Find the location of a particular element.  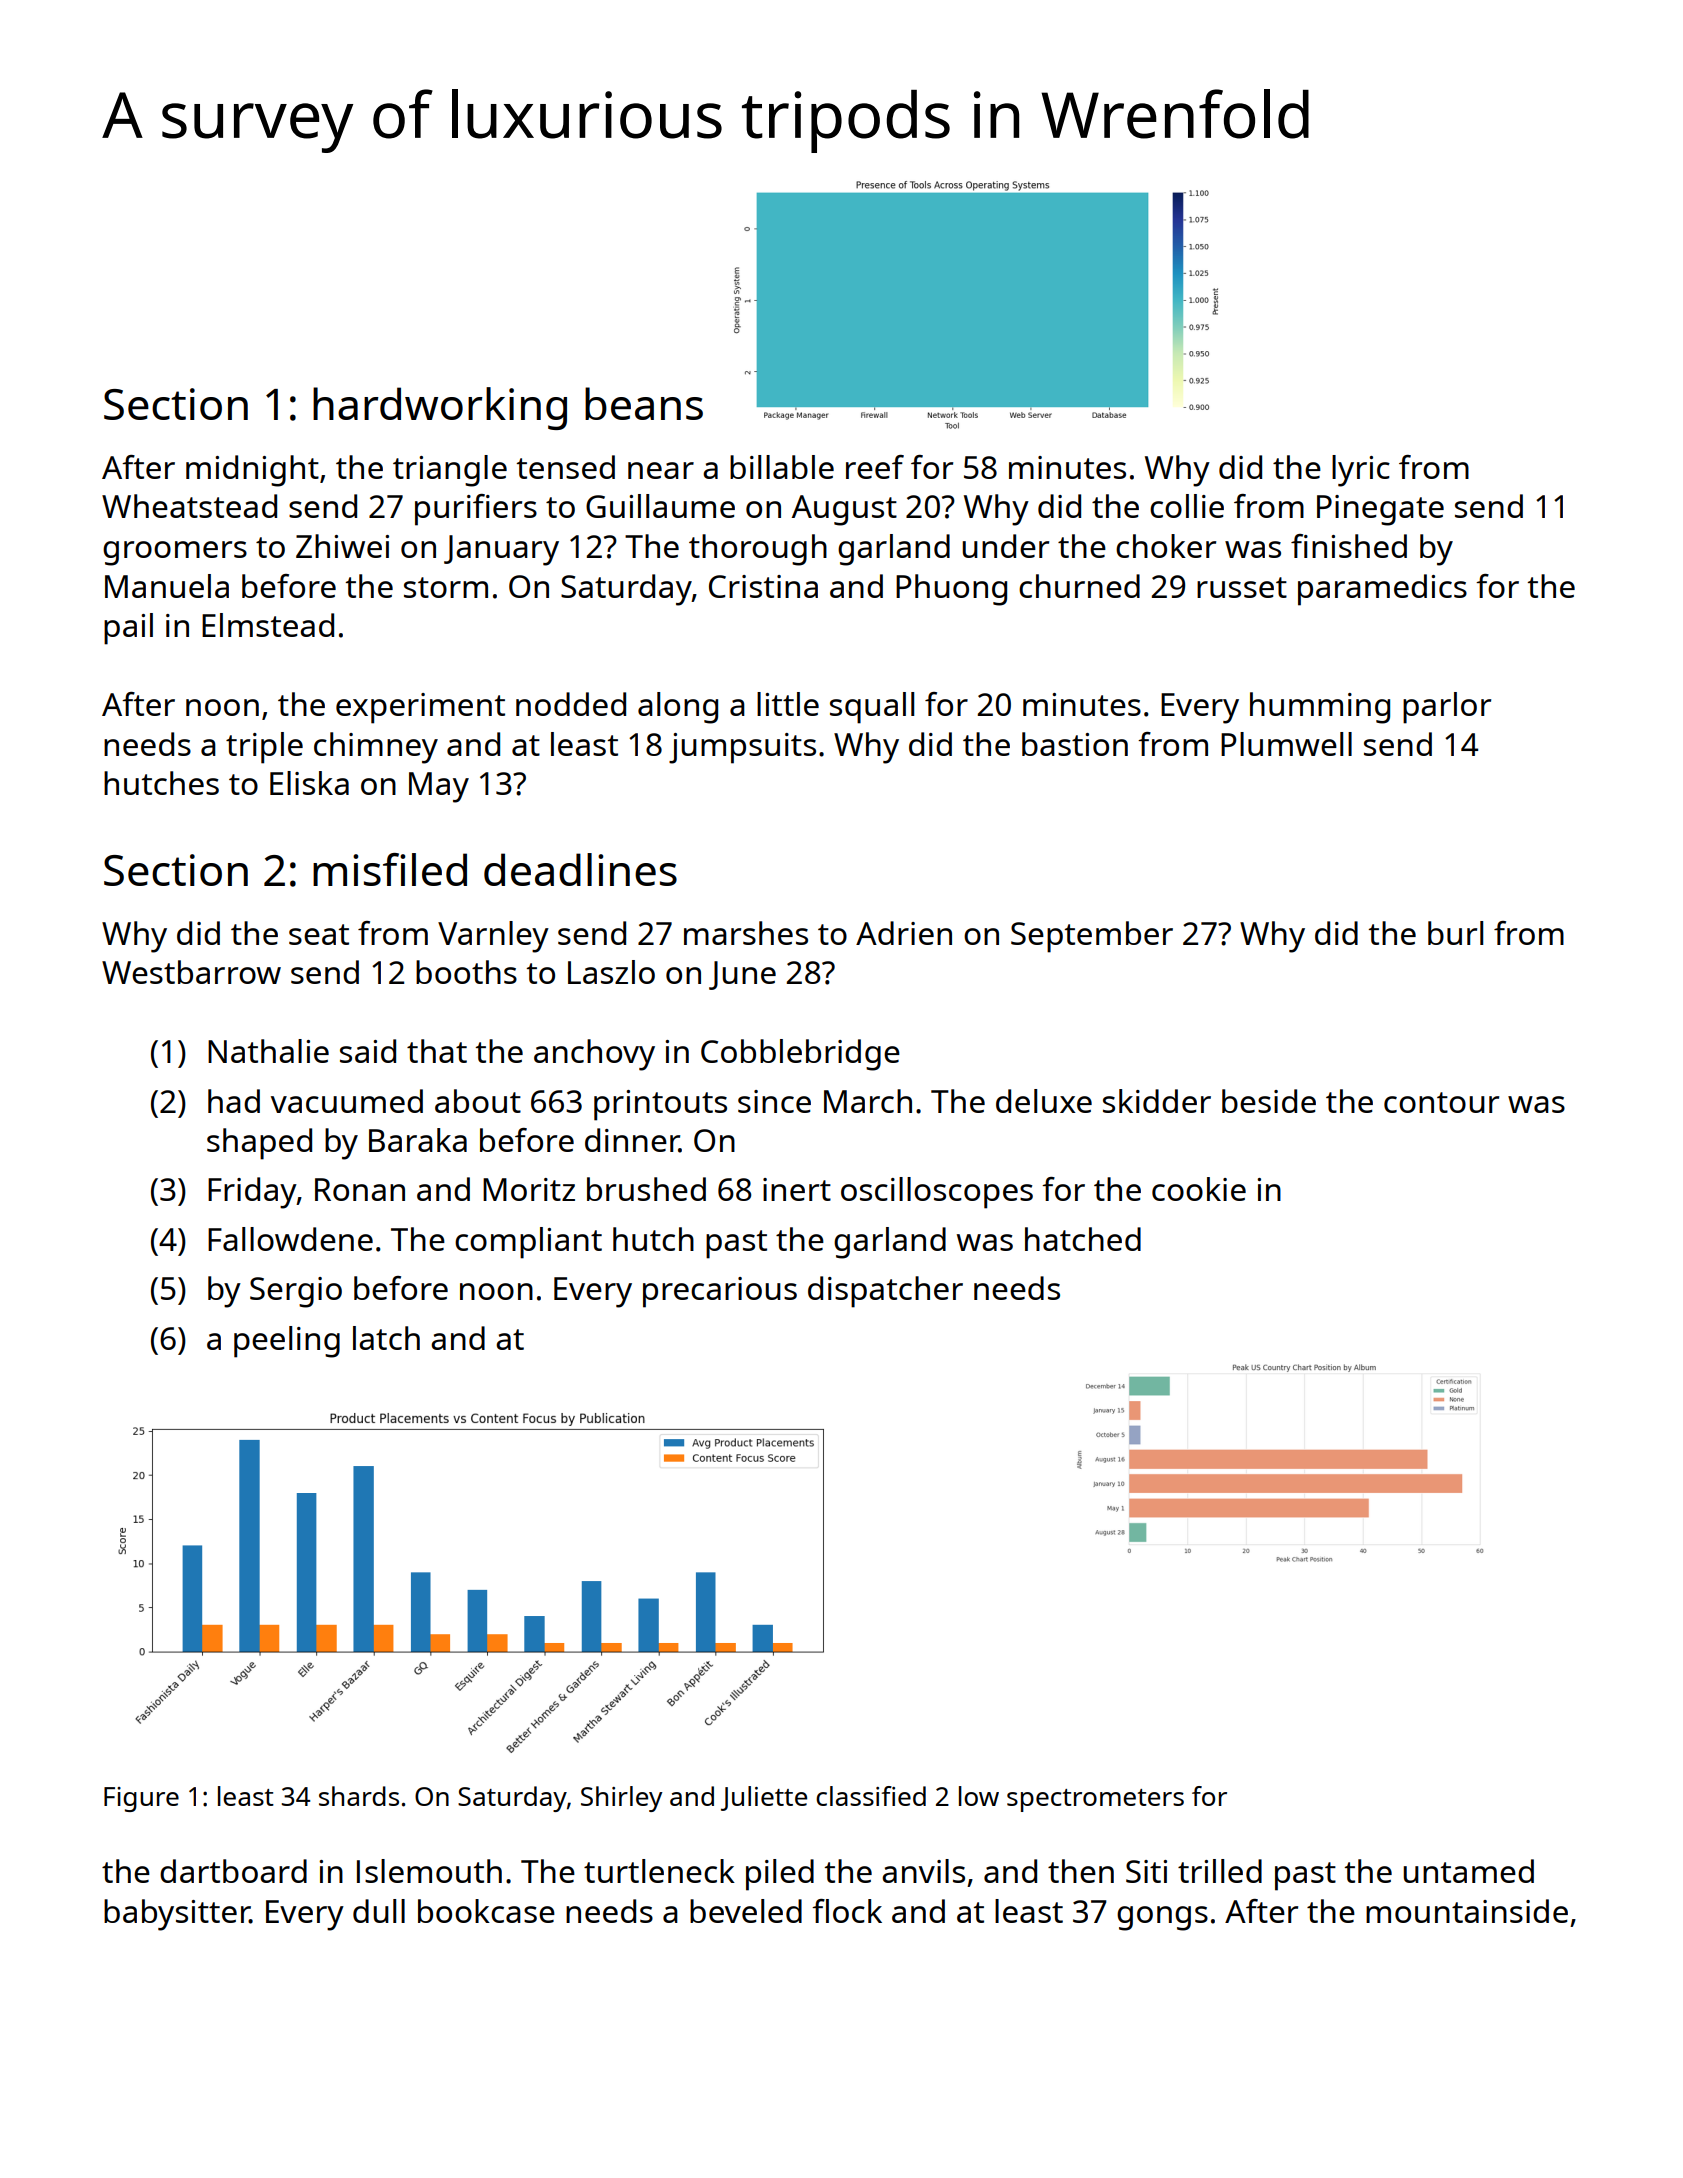

lyric is located at coordinates (1361, 471).
